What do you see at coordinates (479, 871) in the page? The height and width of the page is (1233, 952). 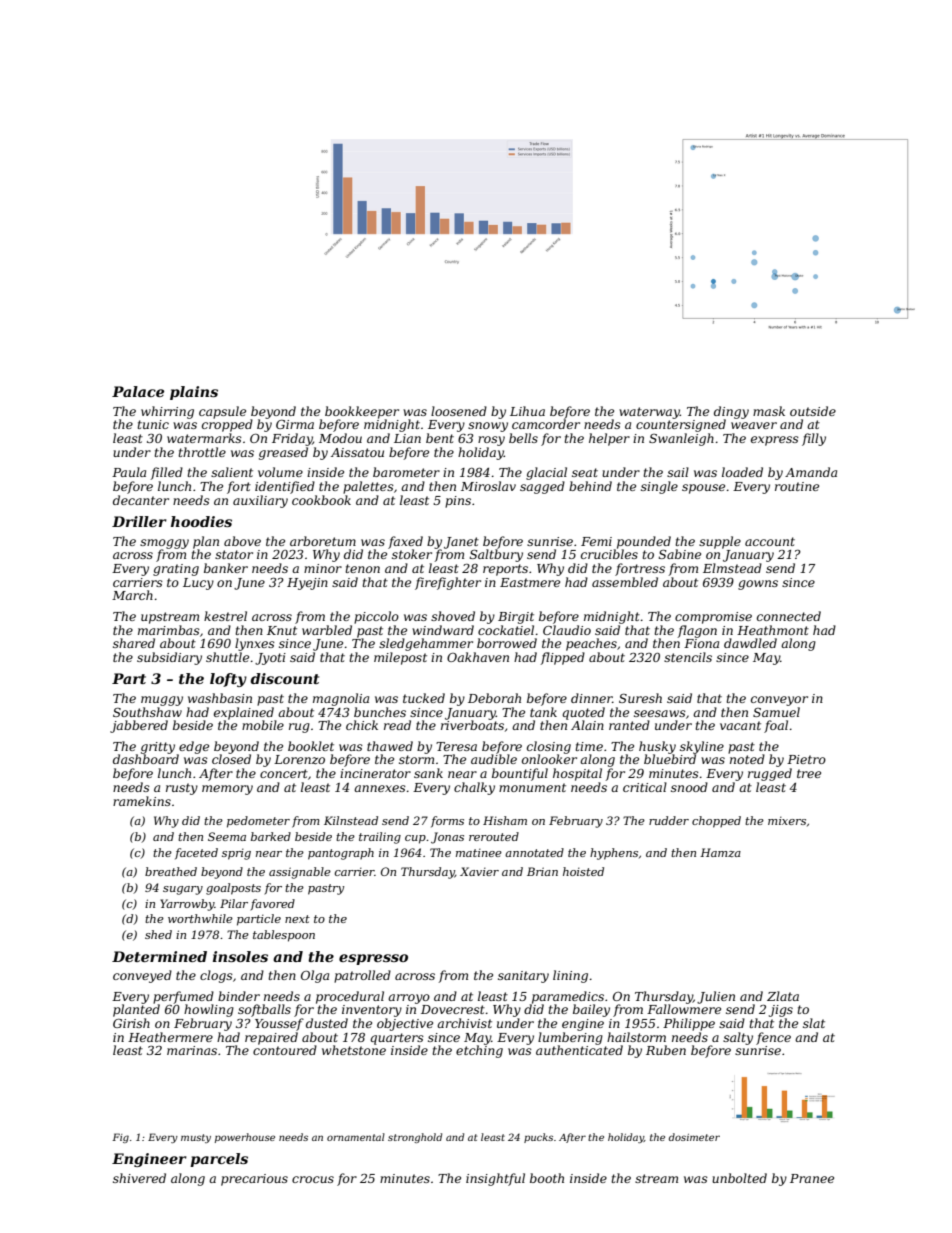 I see `Xavier` at bounding box center [479, 871].
